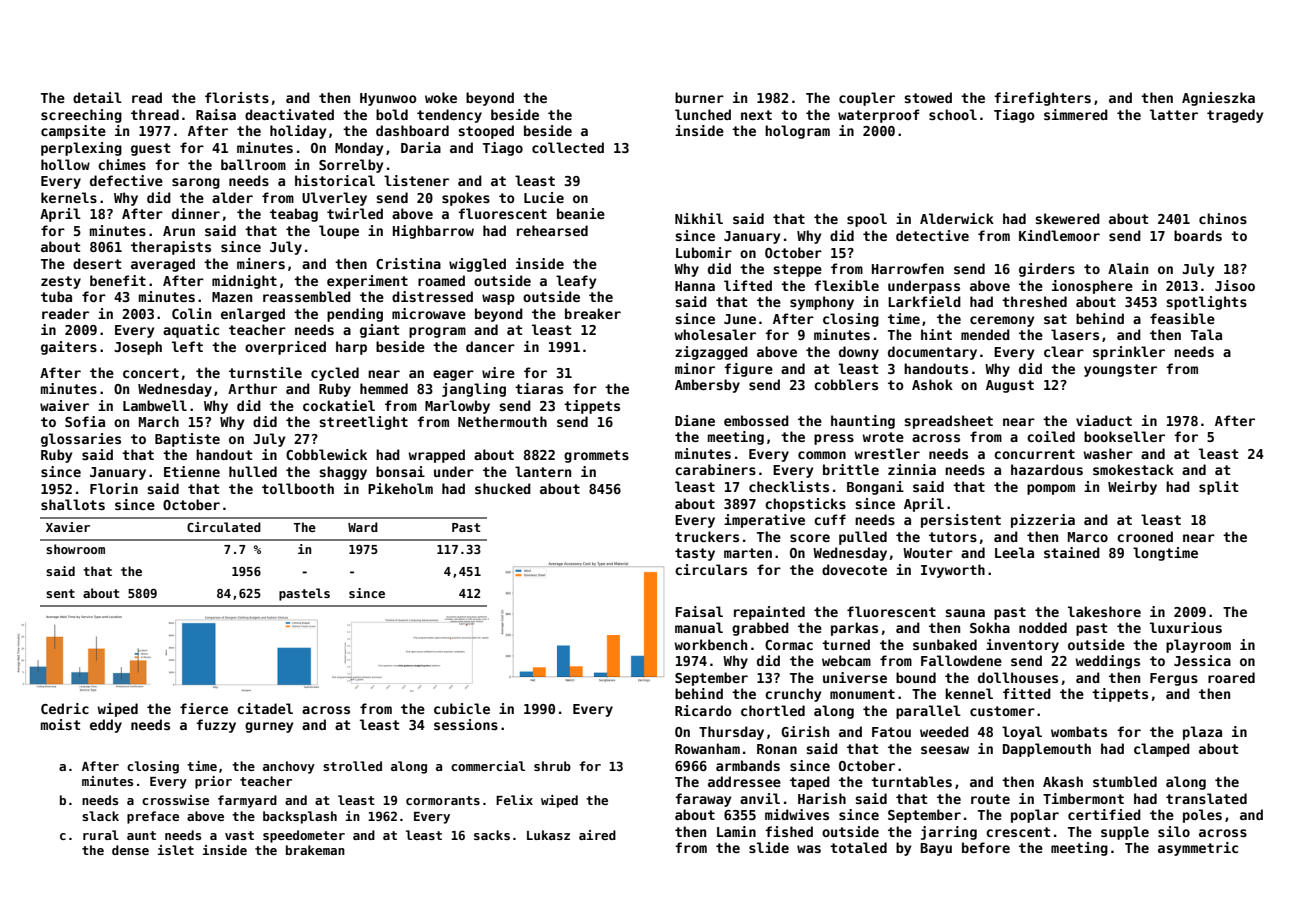  What do you see at coordinates (552, 766) in the document?
I see `shrub` at bounding box center [552, 766].
